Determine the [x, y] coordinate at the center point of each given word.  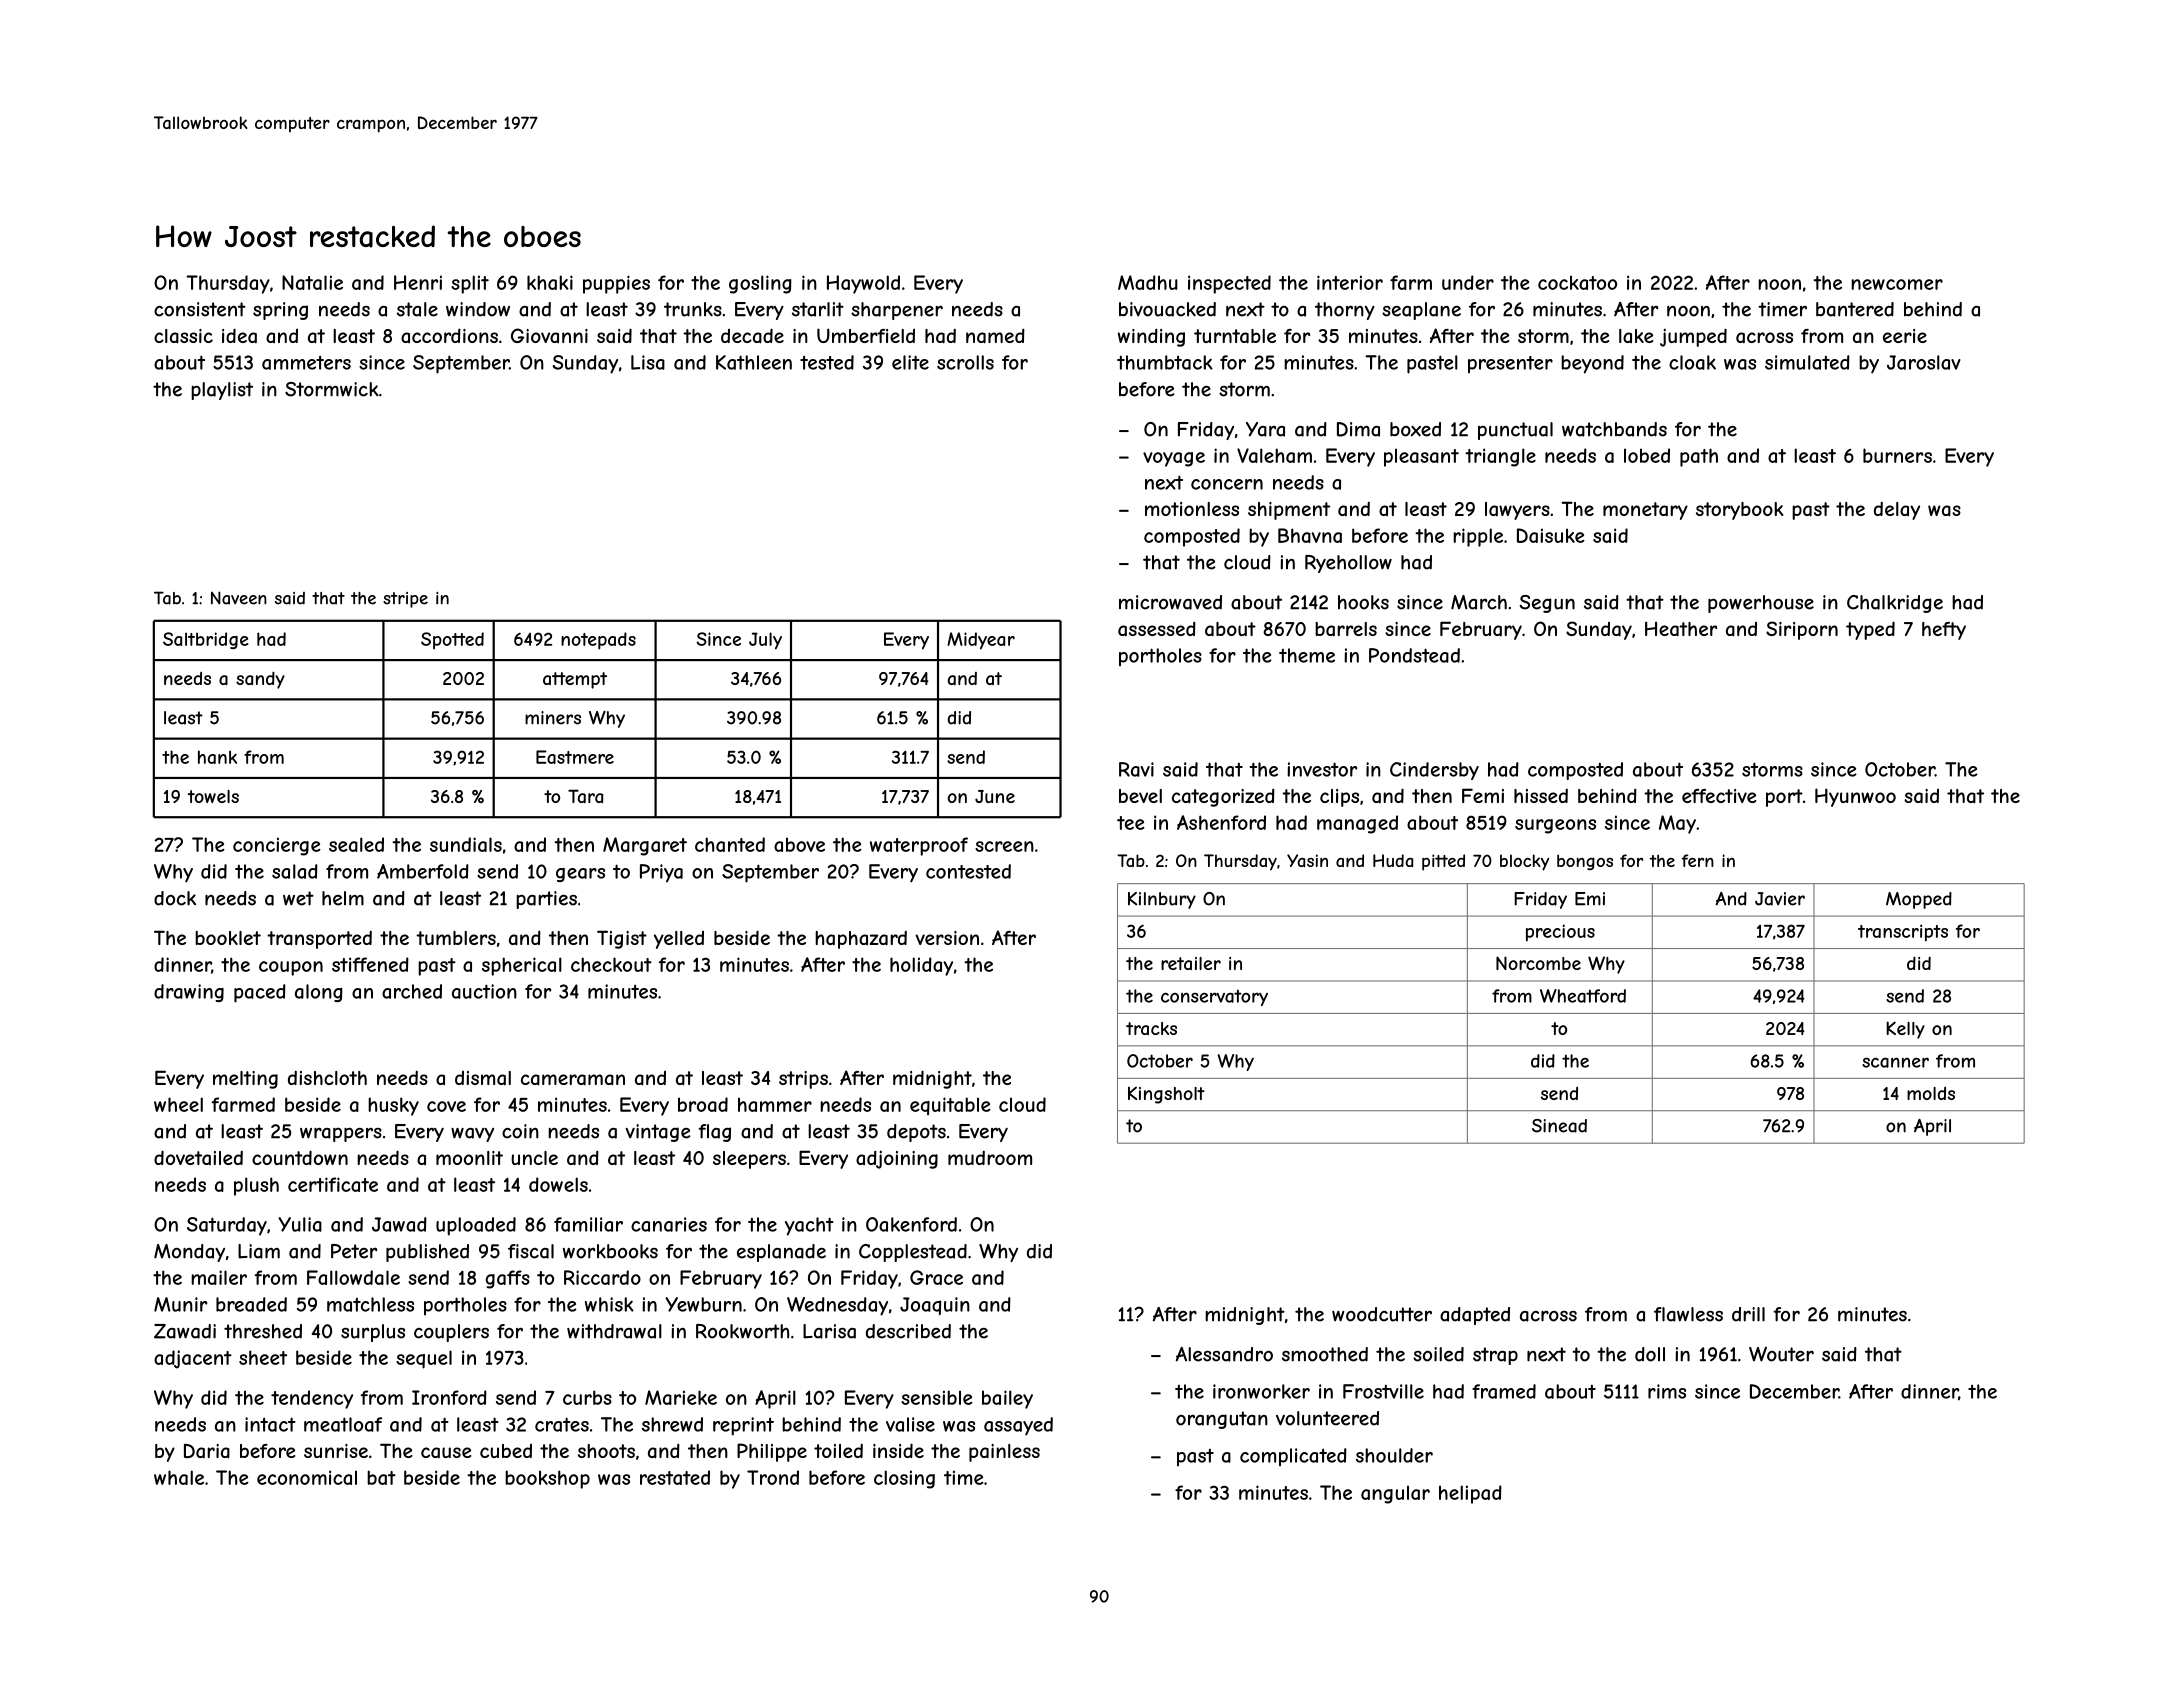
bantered [1855, 309]
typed [1870, 630]
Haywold [863, 284]
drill [1748, 1314]
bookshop [547, 1479]
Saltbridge [206, 640]
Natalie [312, 282]
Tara [585, 796]
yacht [809, 1226]
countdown [300, 1157]
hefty [1944, 631]
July [765, 641]
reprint [743, 1426]
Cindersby [1434, 771]
